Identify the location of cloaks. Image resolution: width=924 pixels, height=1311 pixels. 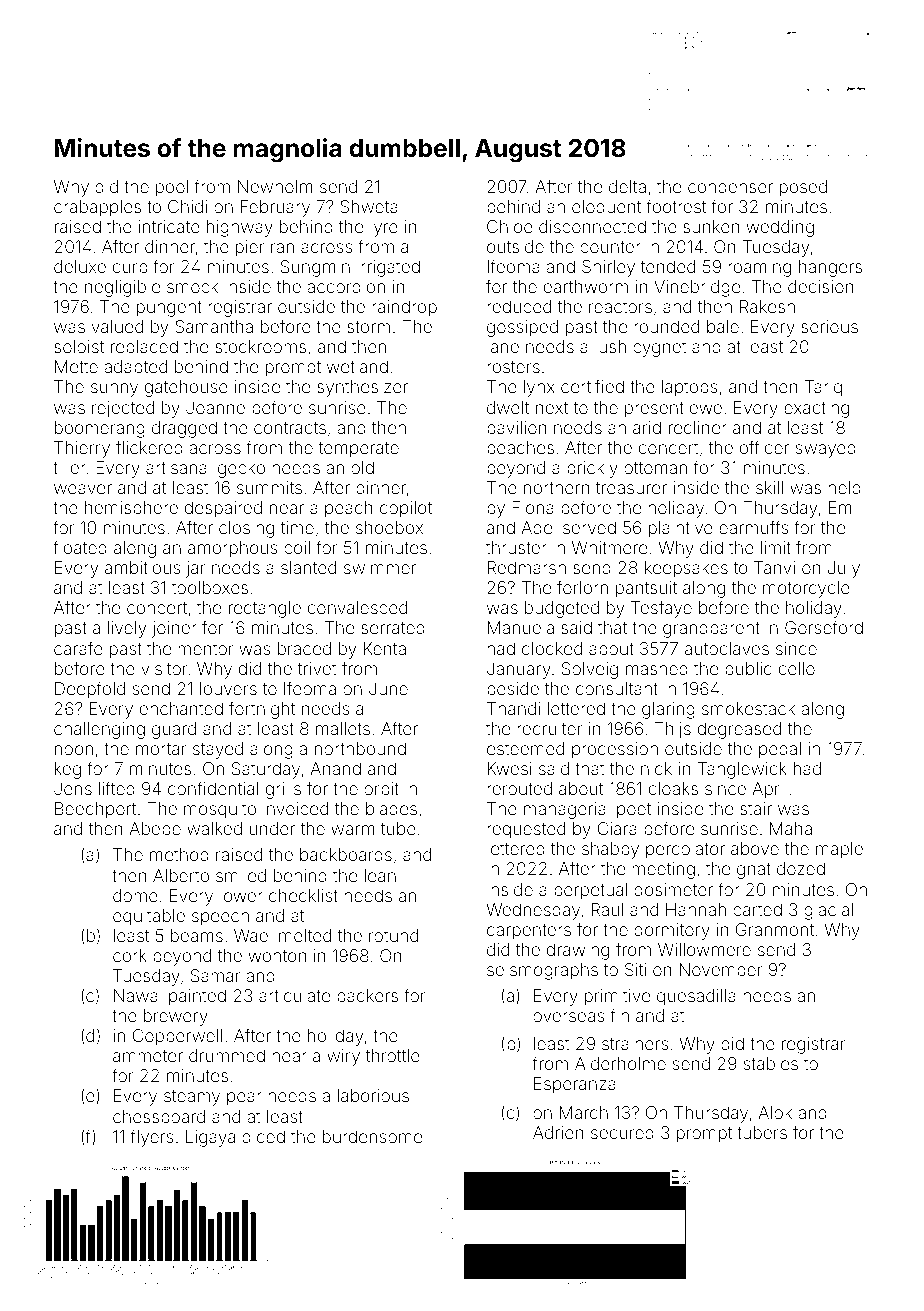
(673, 788).
